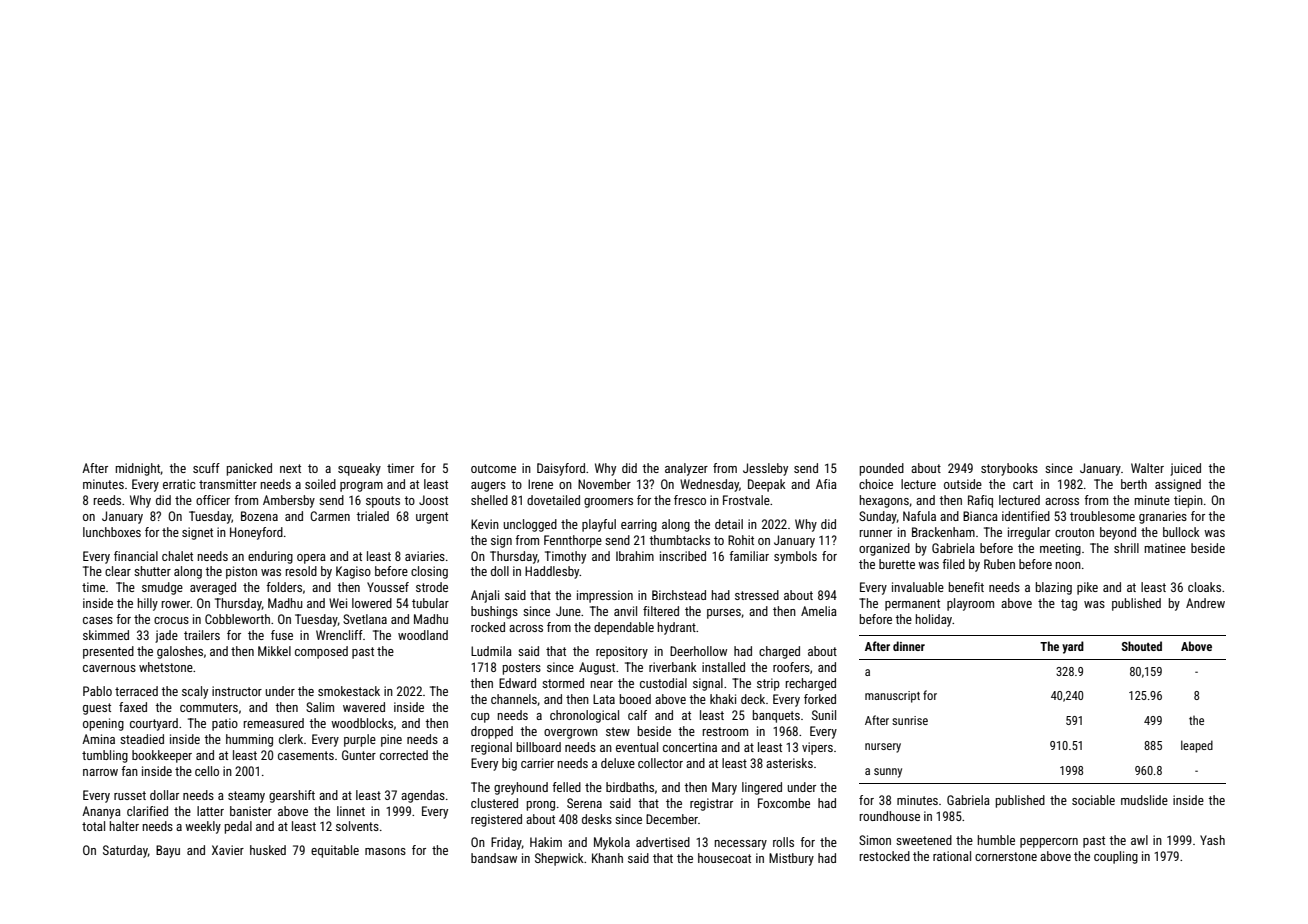  I want to click on Ambersby, so click(289, 501).
